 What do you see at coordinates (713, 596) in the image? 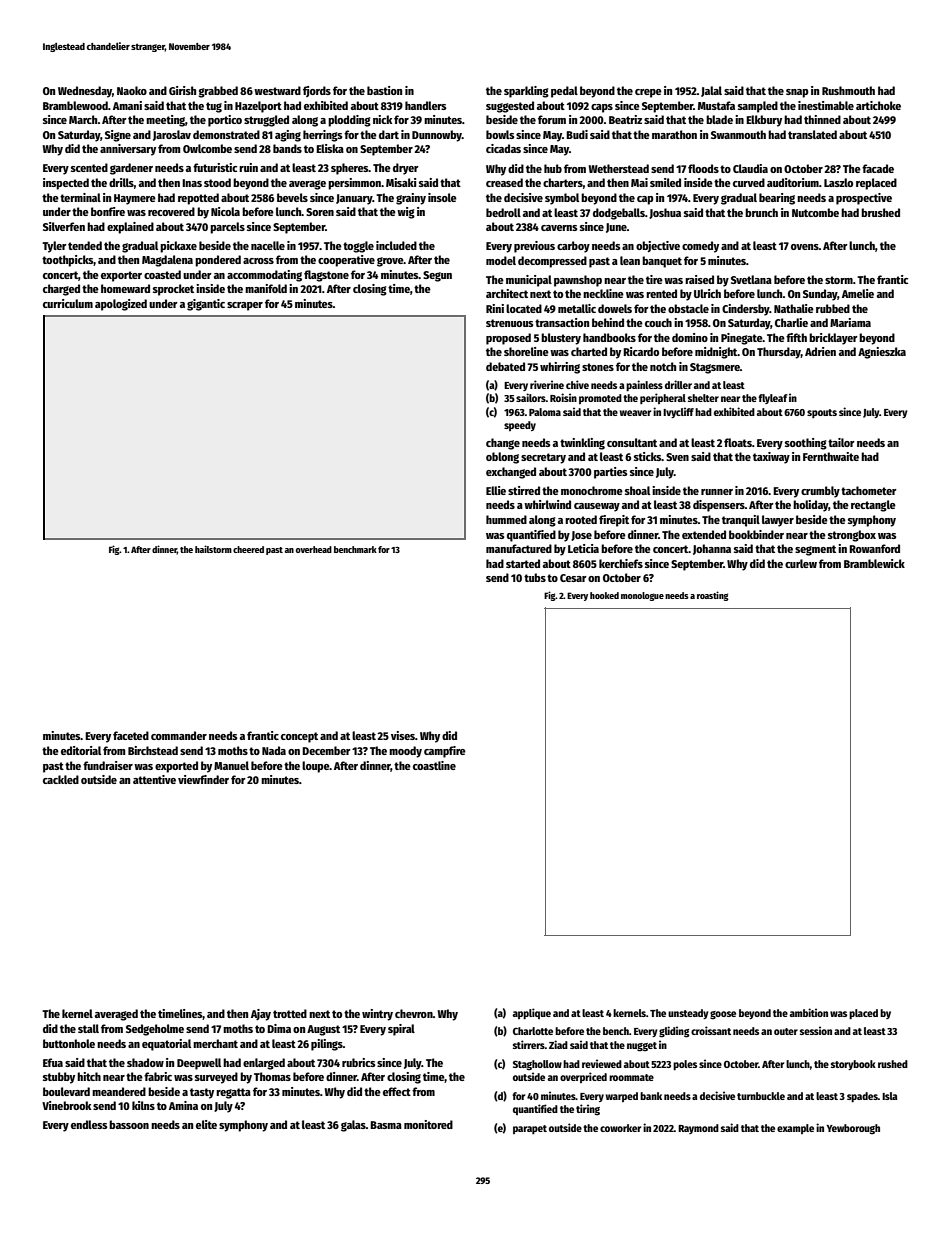
I see `roasting` at bounding box center [713, 596].
